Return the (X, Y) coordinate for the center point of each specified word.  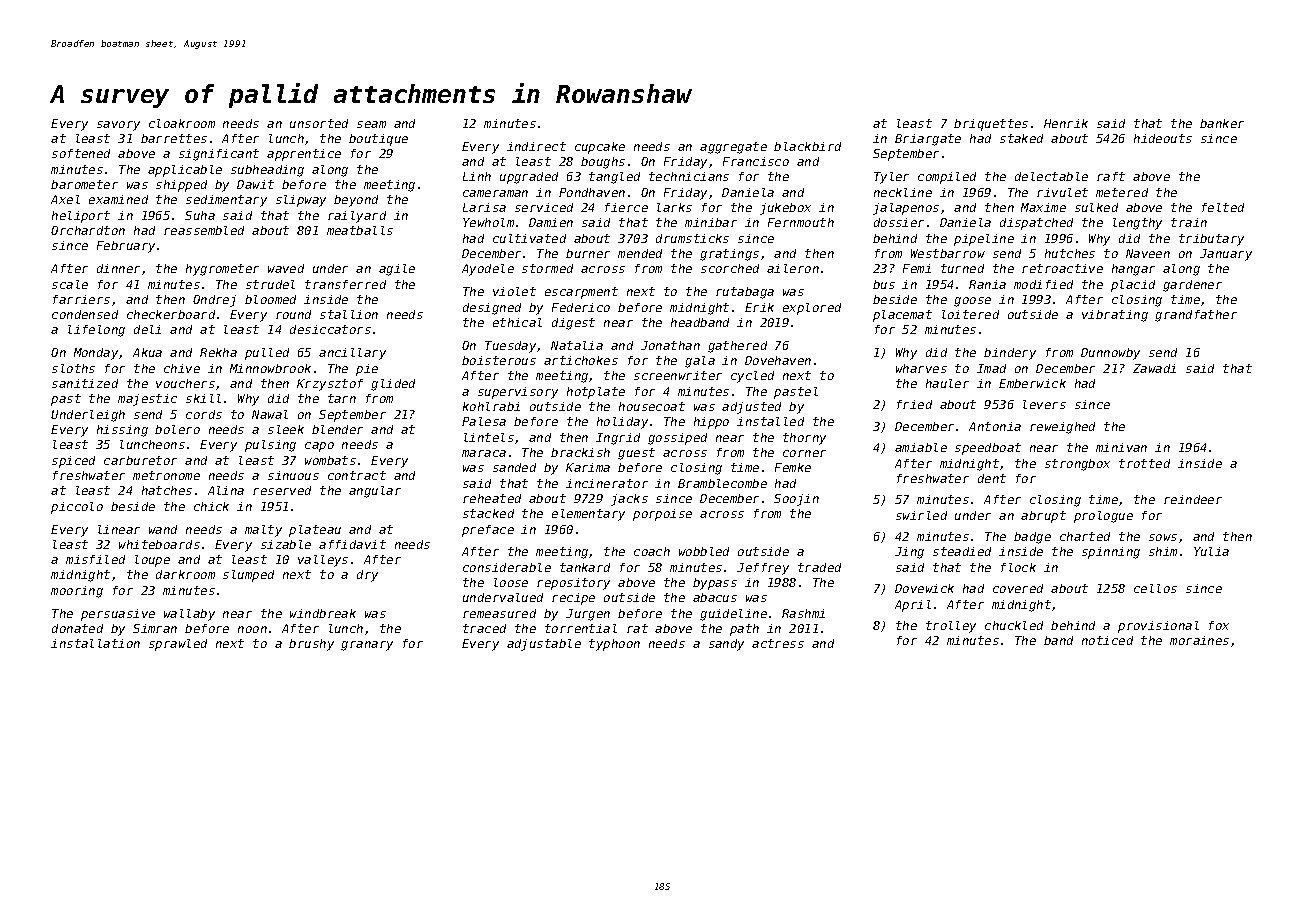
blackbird (807, 146)
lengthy (1137, 224)
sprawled (178, 645)
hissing (122, 431)
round (293, 314)
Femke (793, 467)
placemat (902, 316)
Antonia (995, 426)
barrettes (174, 138)
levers (1044, 404)
